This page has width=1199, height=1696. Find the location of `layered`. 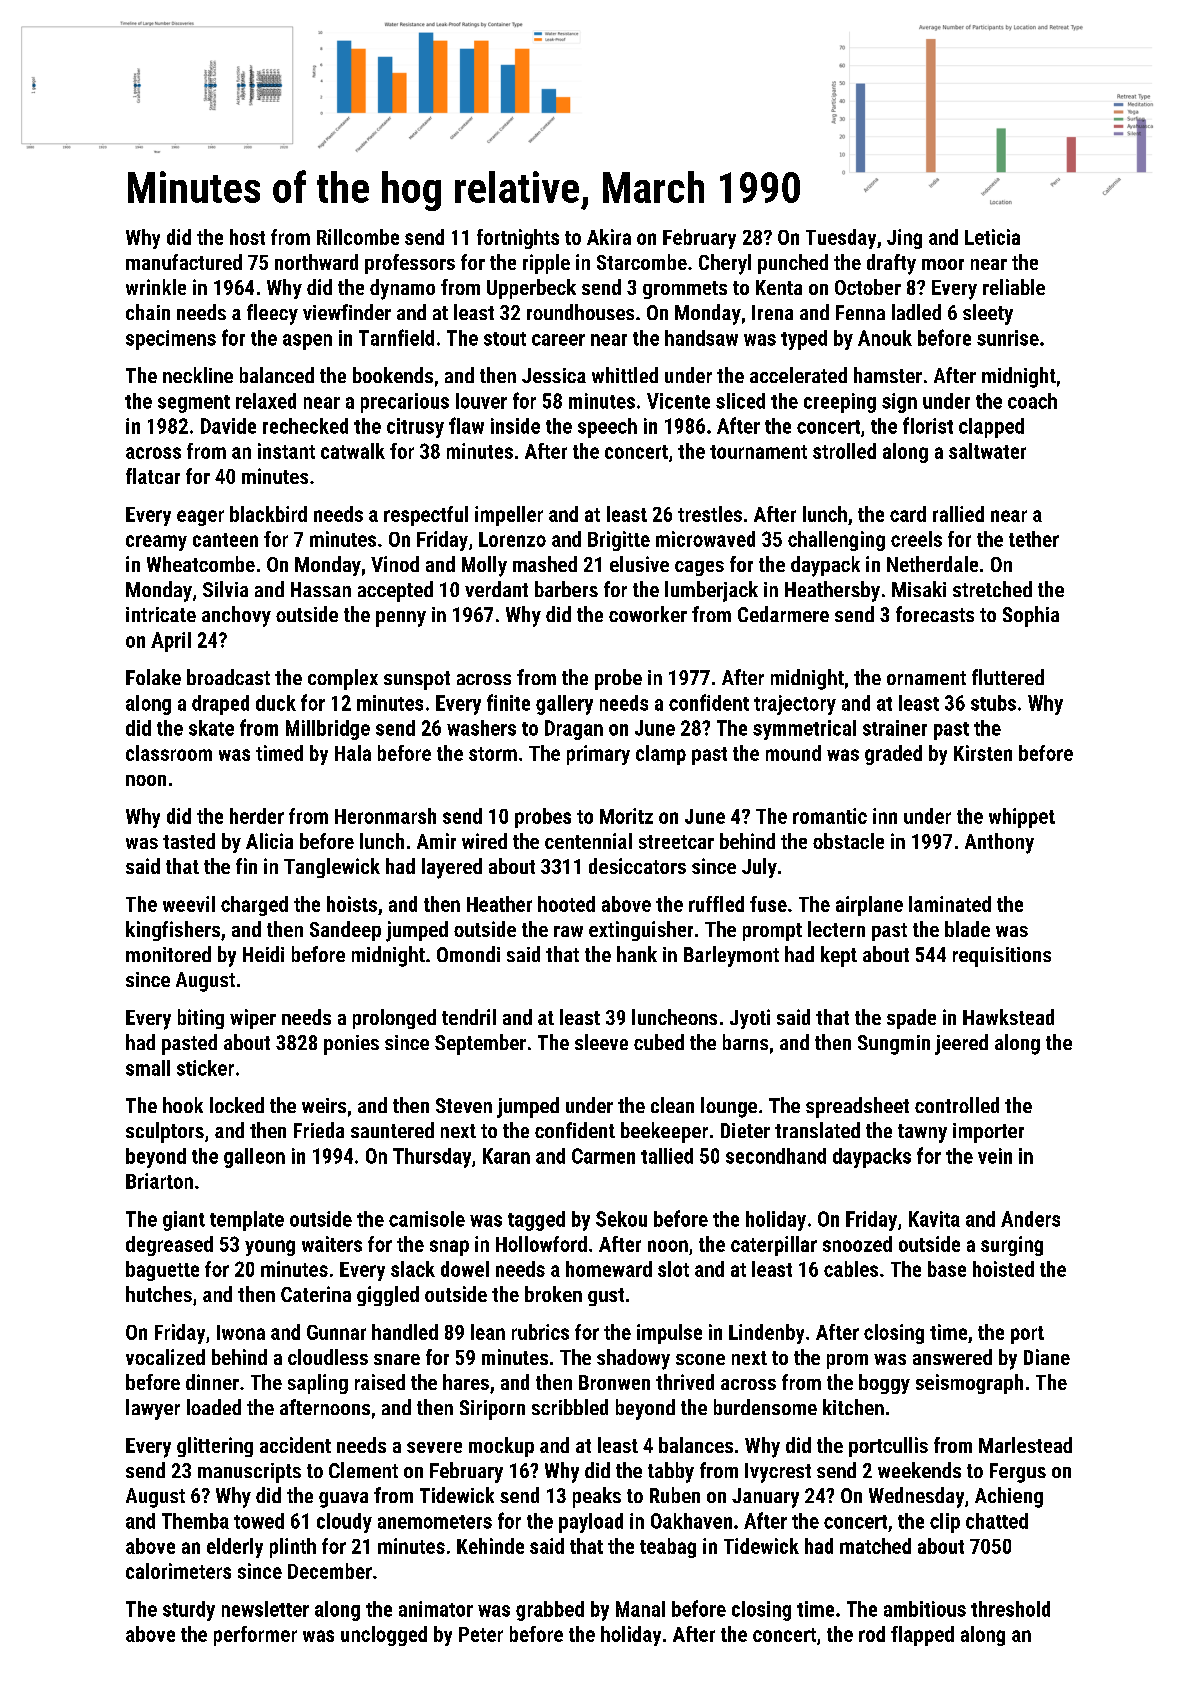

layered is located at coordinates (452, 868).
